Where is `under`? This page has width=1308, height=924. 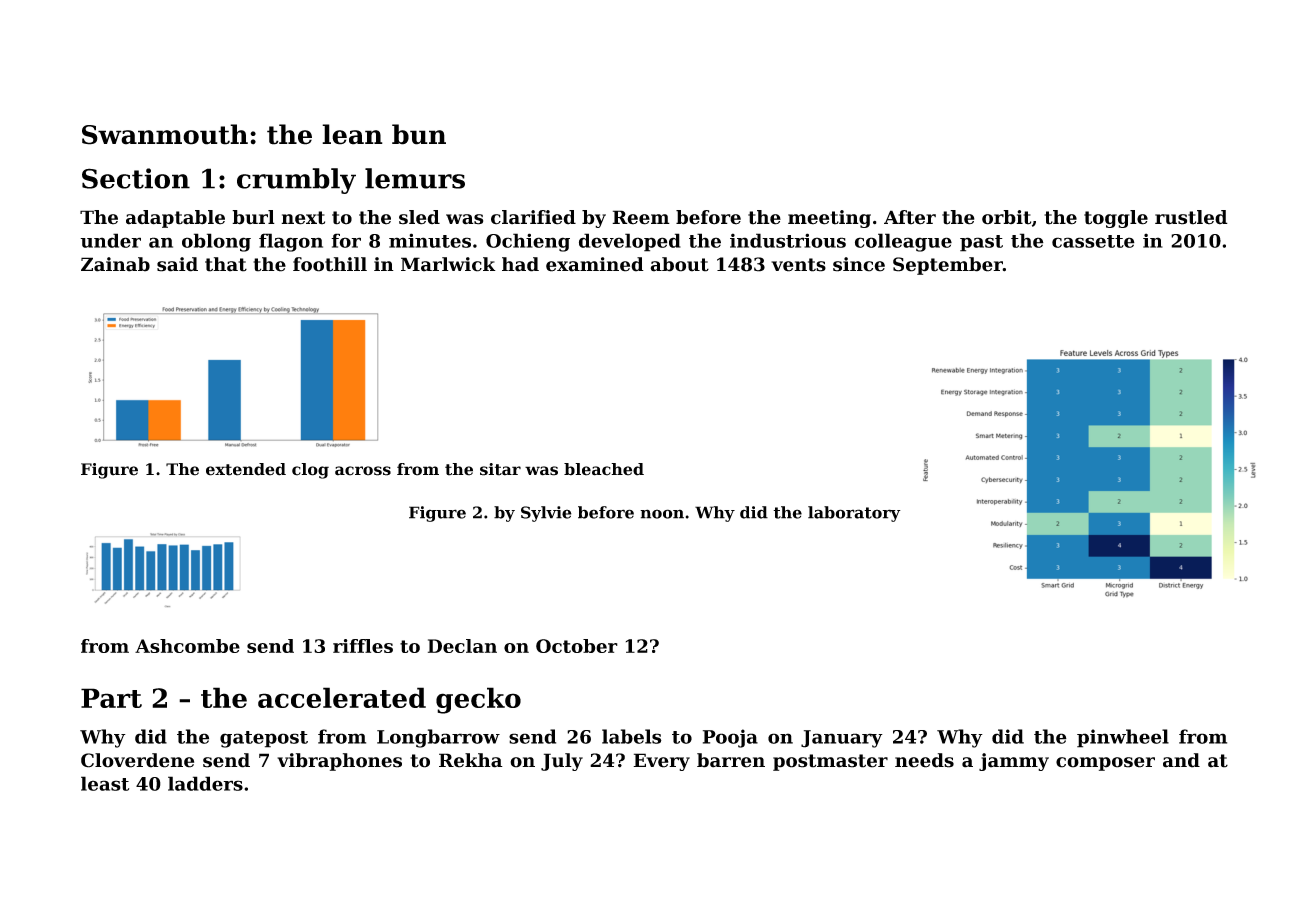 under is located at coordinates (110, 240).
